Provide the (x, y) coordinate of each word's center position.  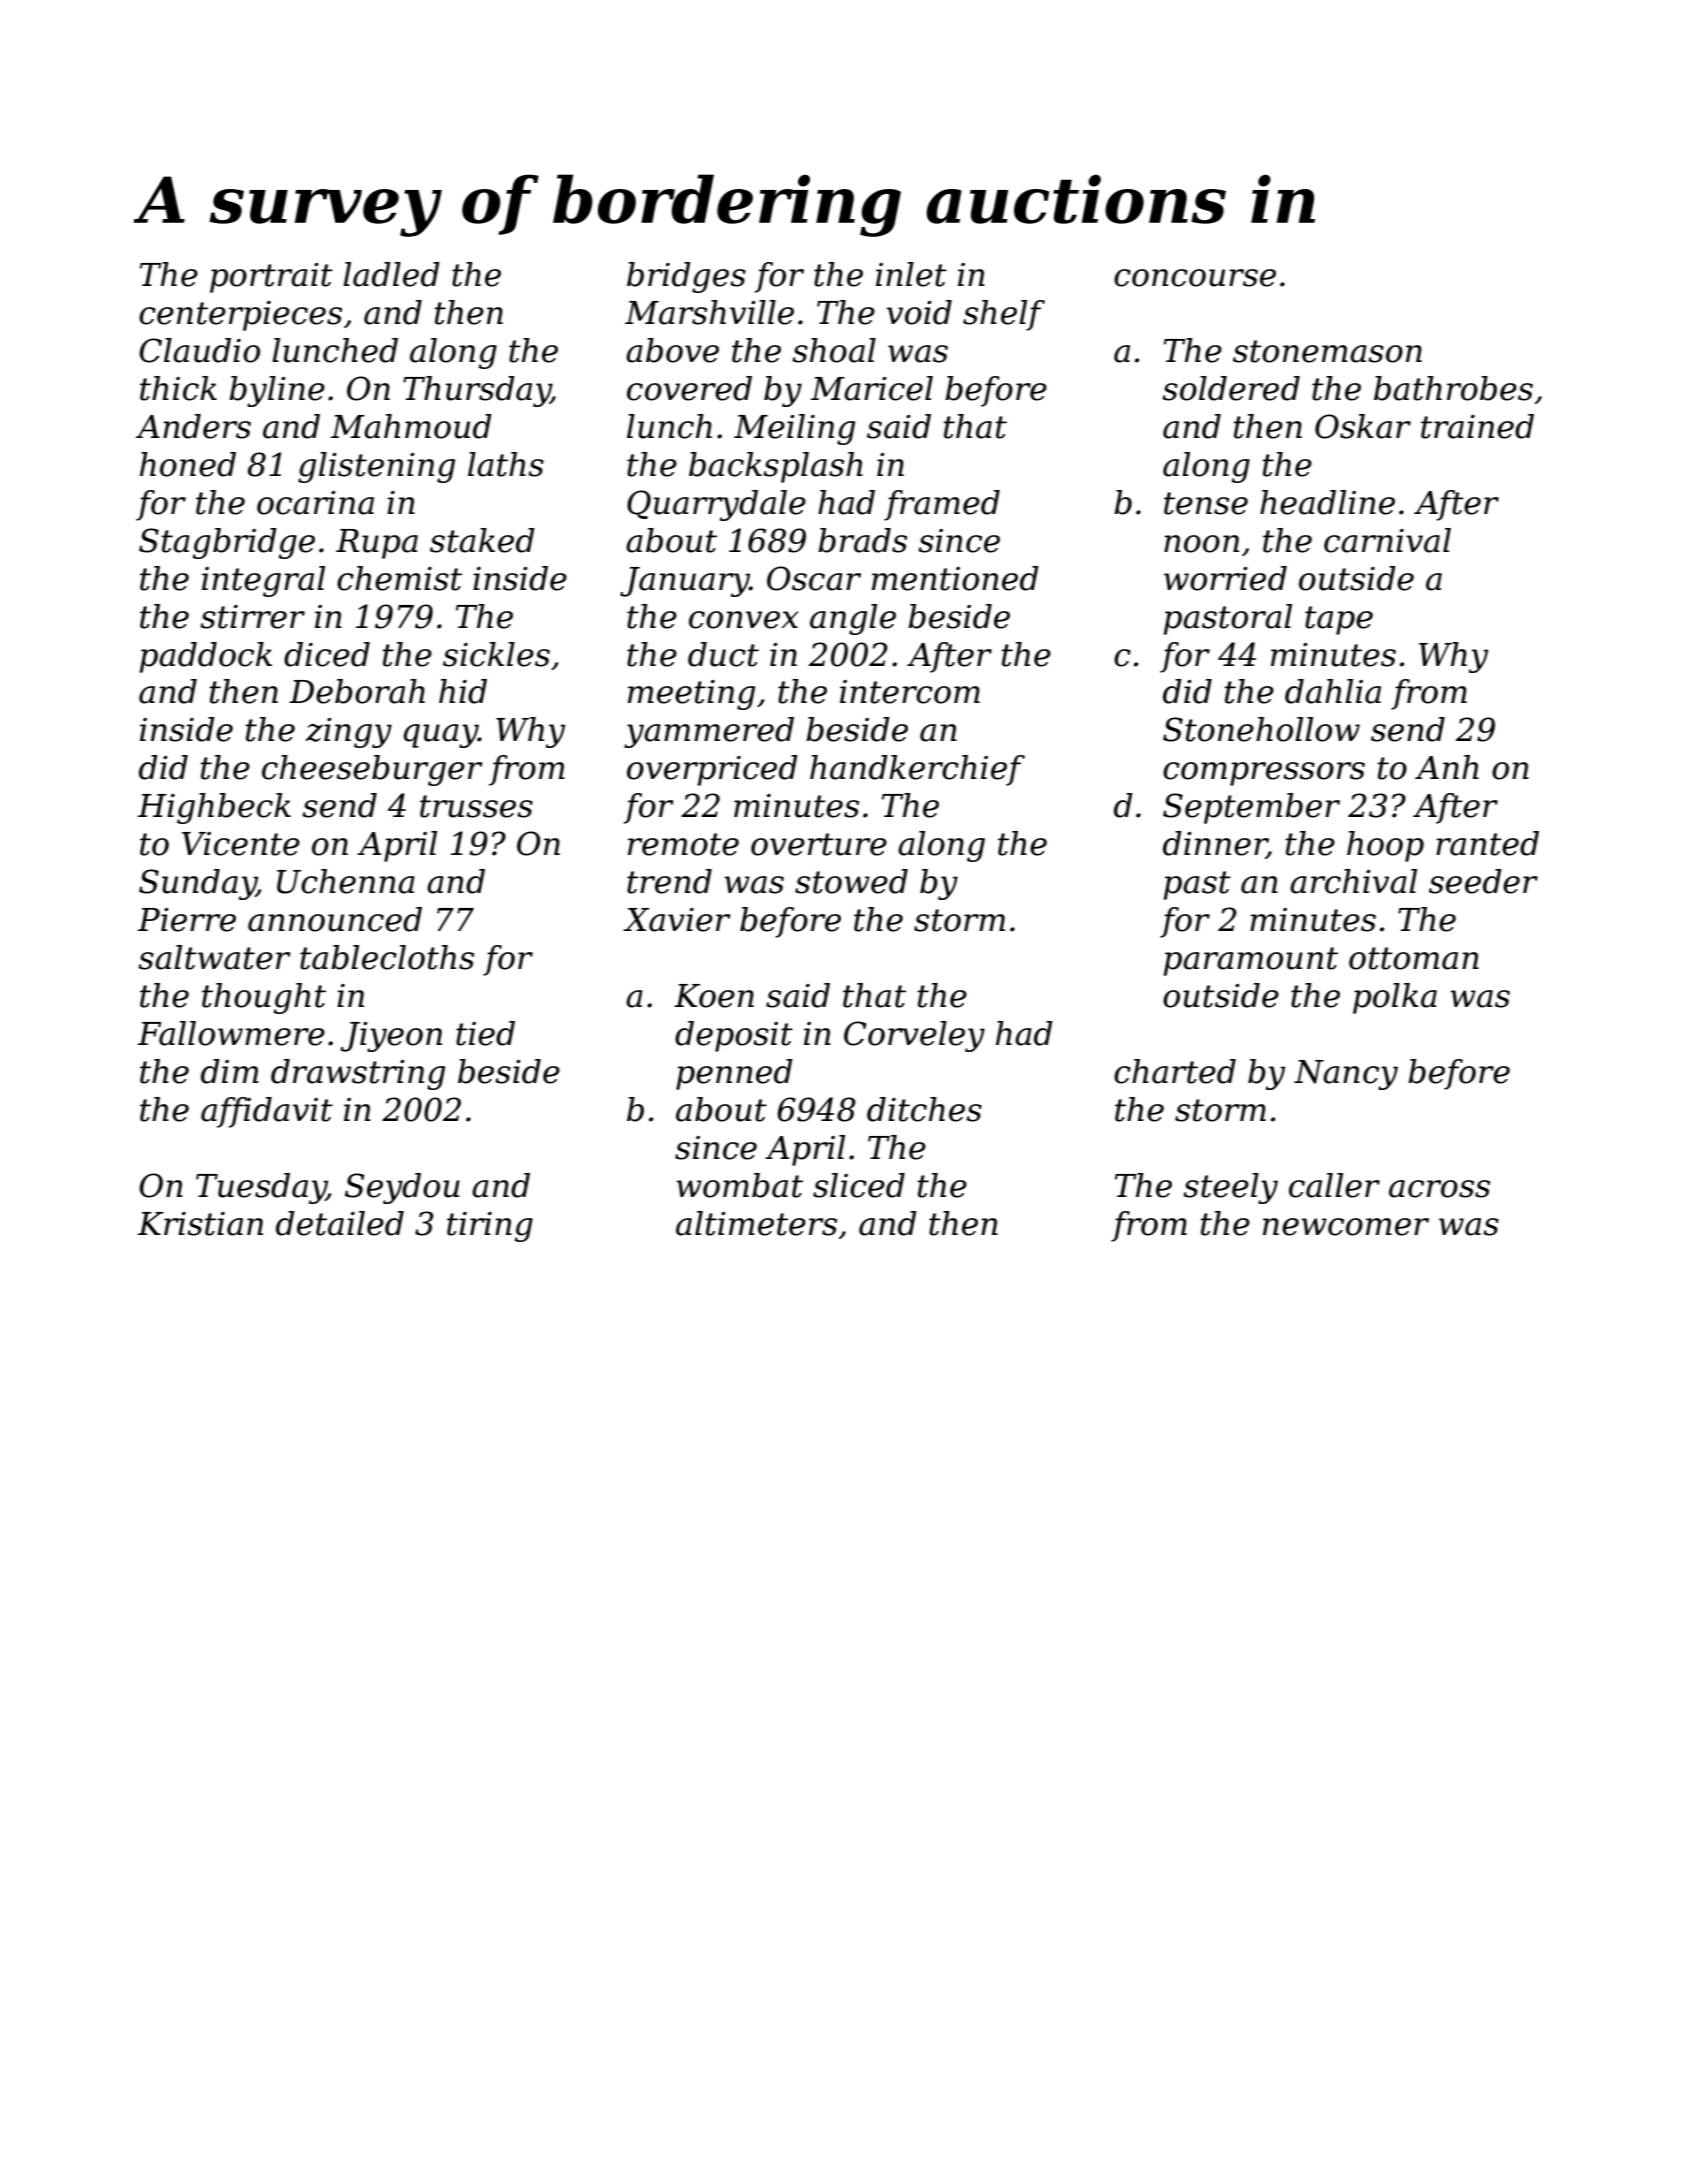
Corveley (914, 1036)
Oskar (1363, 426)
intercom (910, 692)
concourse (1195, 278)
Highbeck (214, 808)
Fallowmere (231, 1033)
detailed (340, 1223)
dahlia (1333, 691)
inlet (911, 274)
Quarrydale (716, 505)
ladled (391, 274)
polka (1395, 998)
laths (506, 464)
